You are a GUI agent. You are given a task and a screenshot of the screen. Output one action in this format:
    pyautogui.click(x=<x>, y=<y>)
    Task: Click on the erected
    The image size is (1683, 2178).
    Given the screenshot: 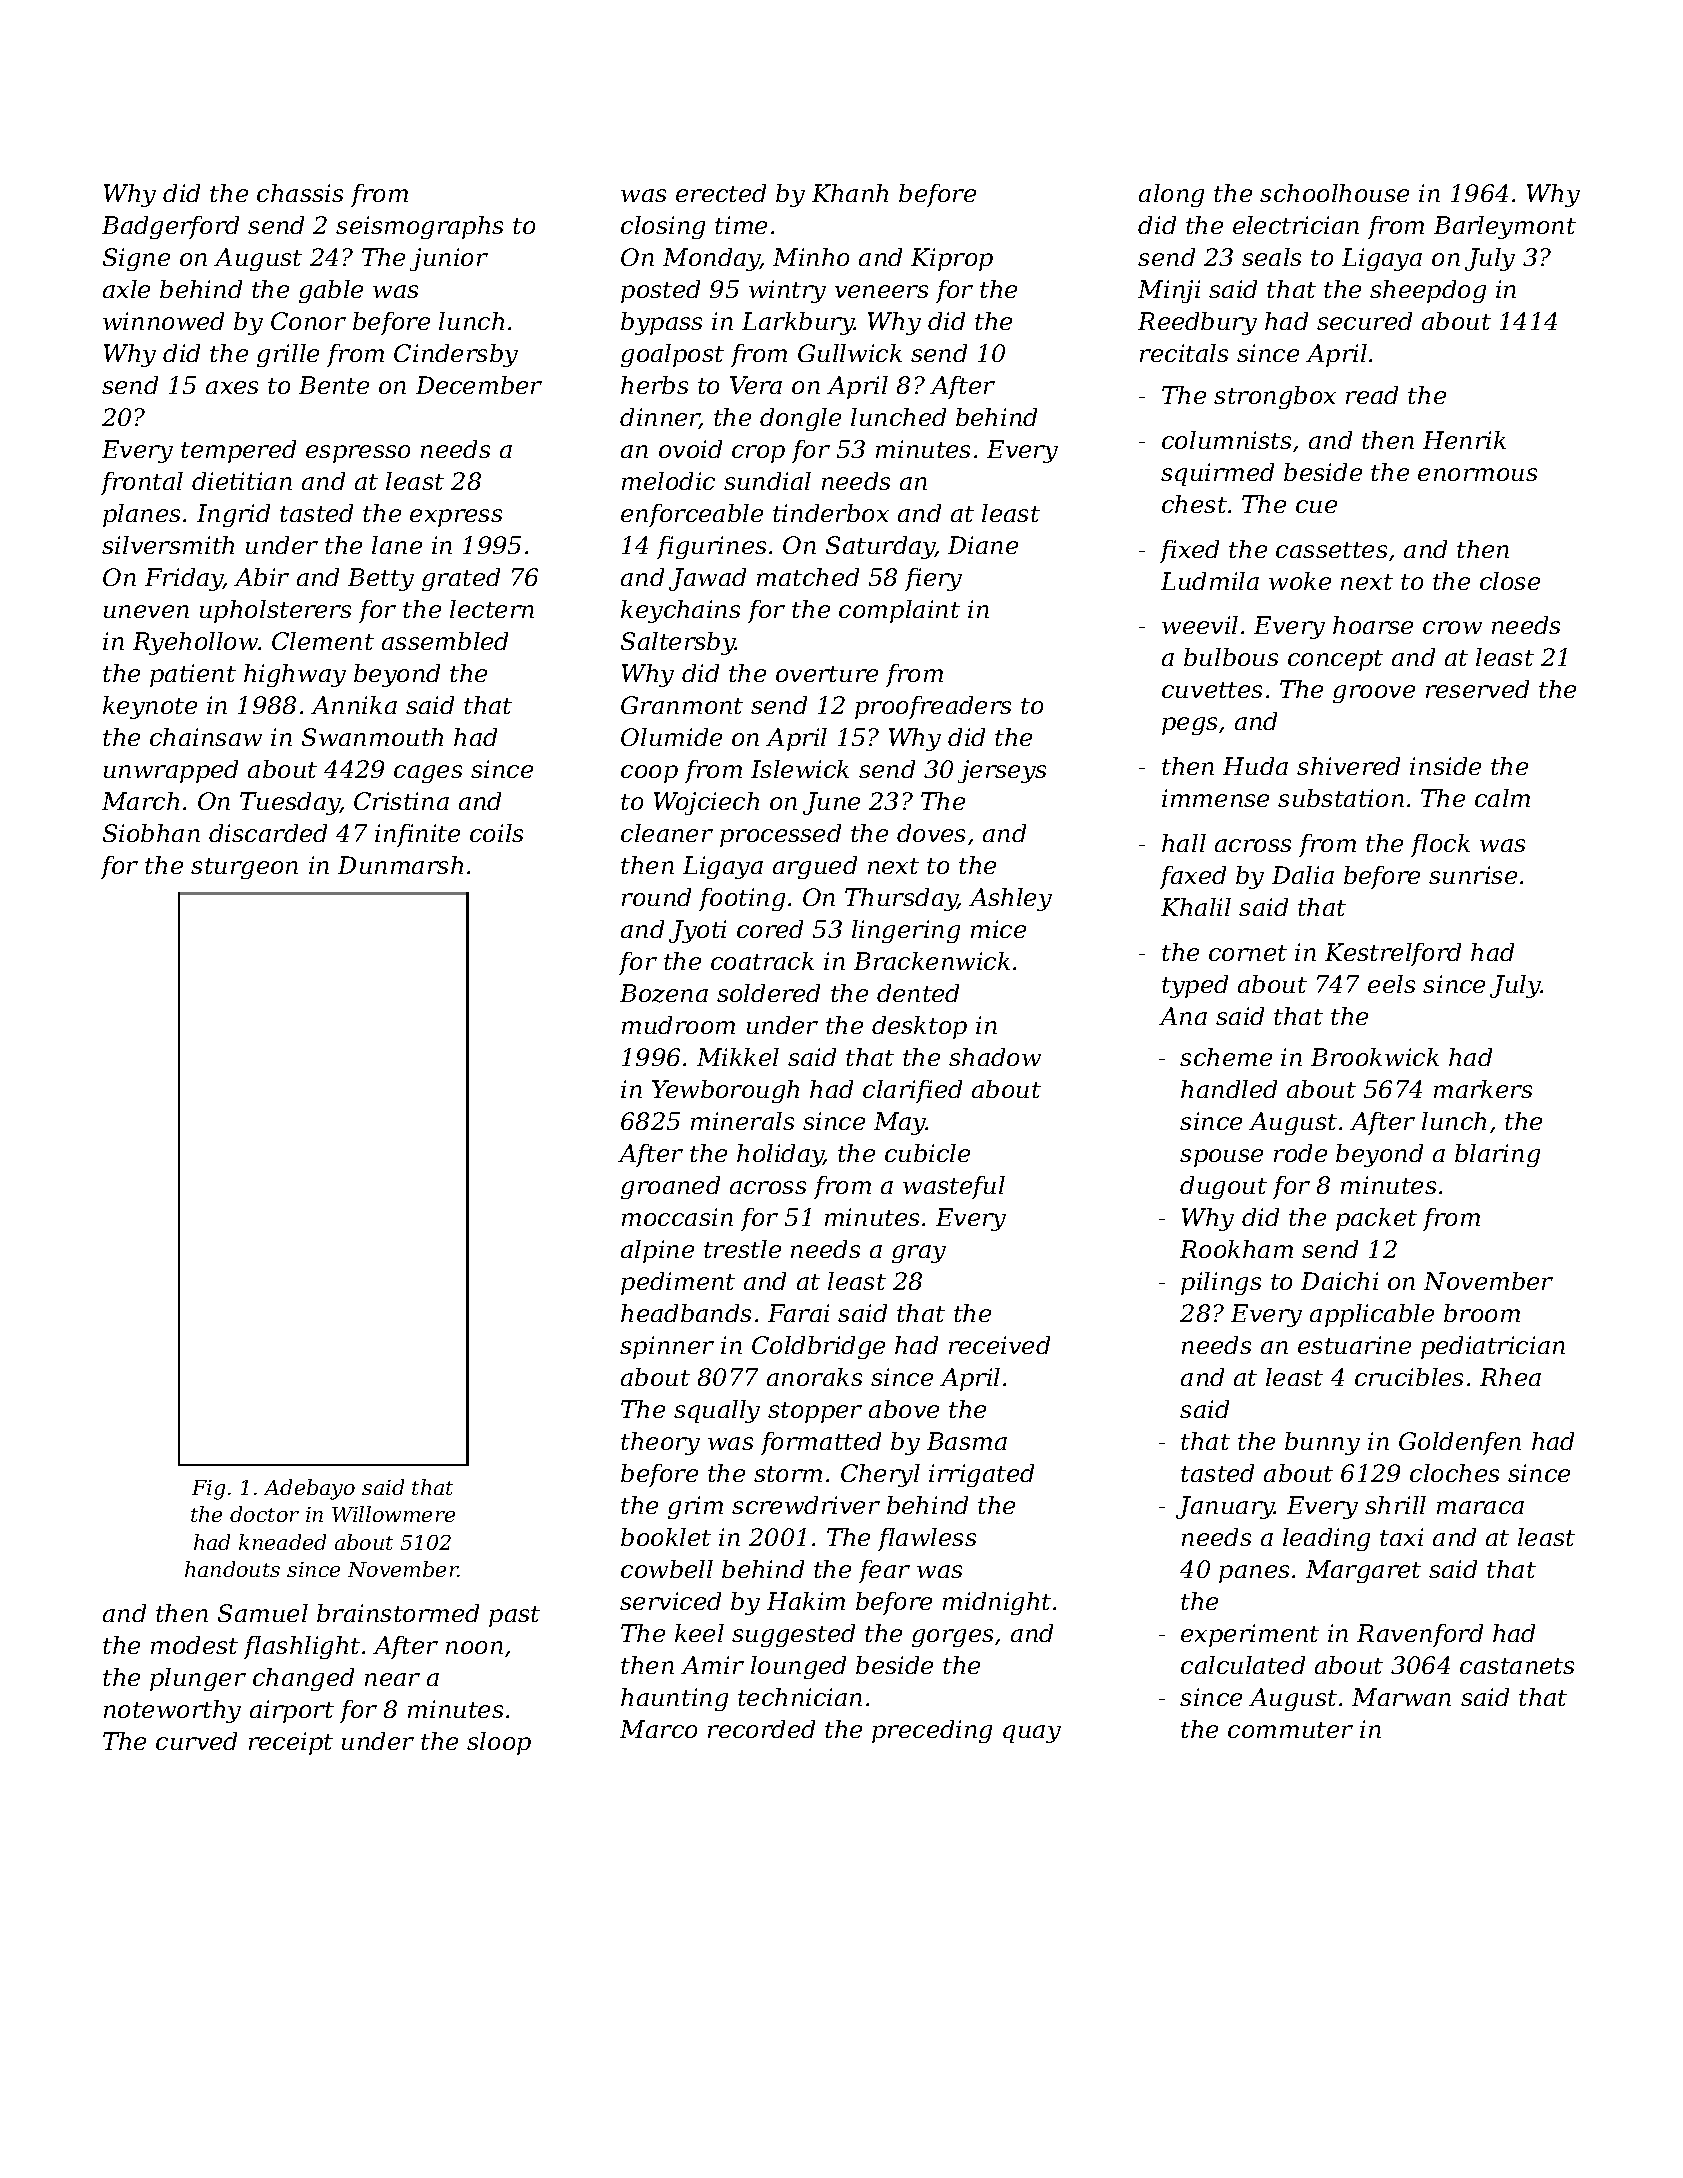 What is the action you would take?
    pyautogui.click(x=721, y=193)
